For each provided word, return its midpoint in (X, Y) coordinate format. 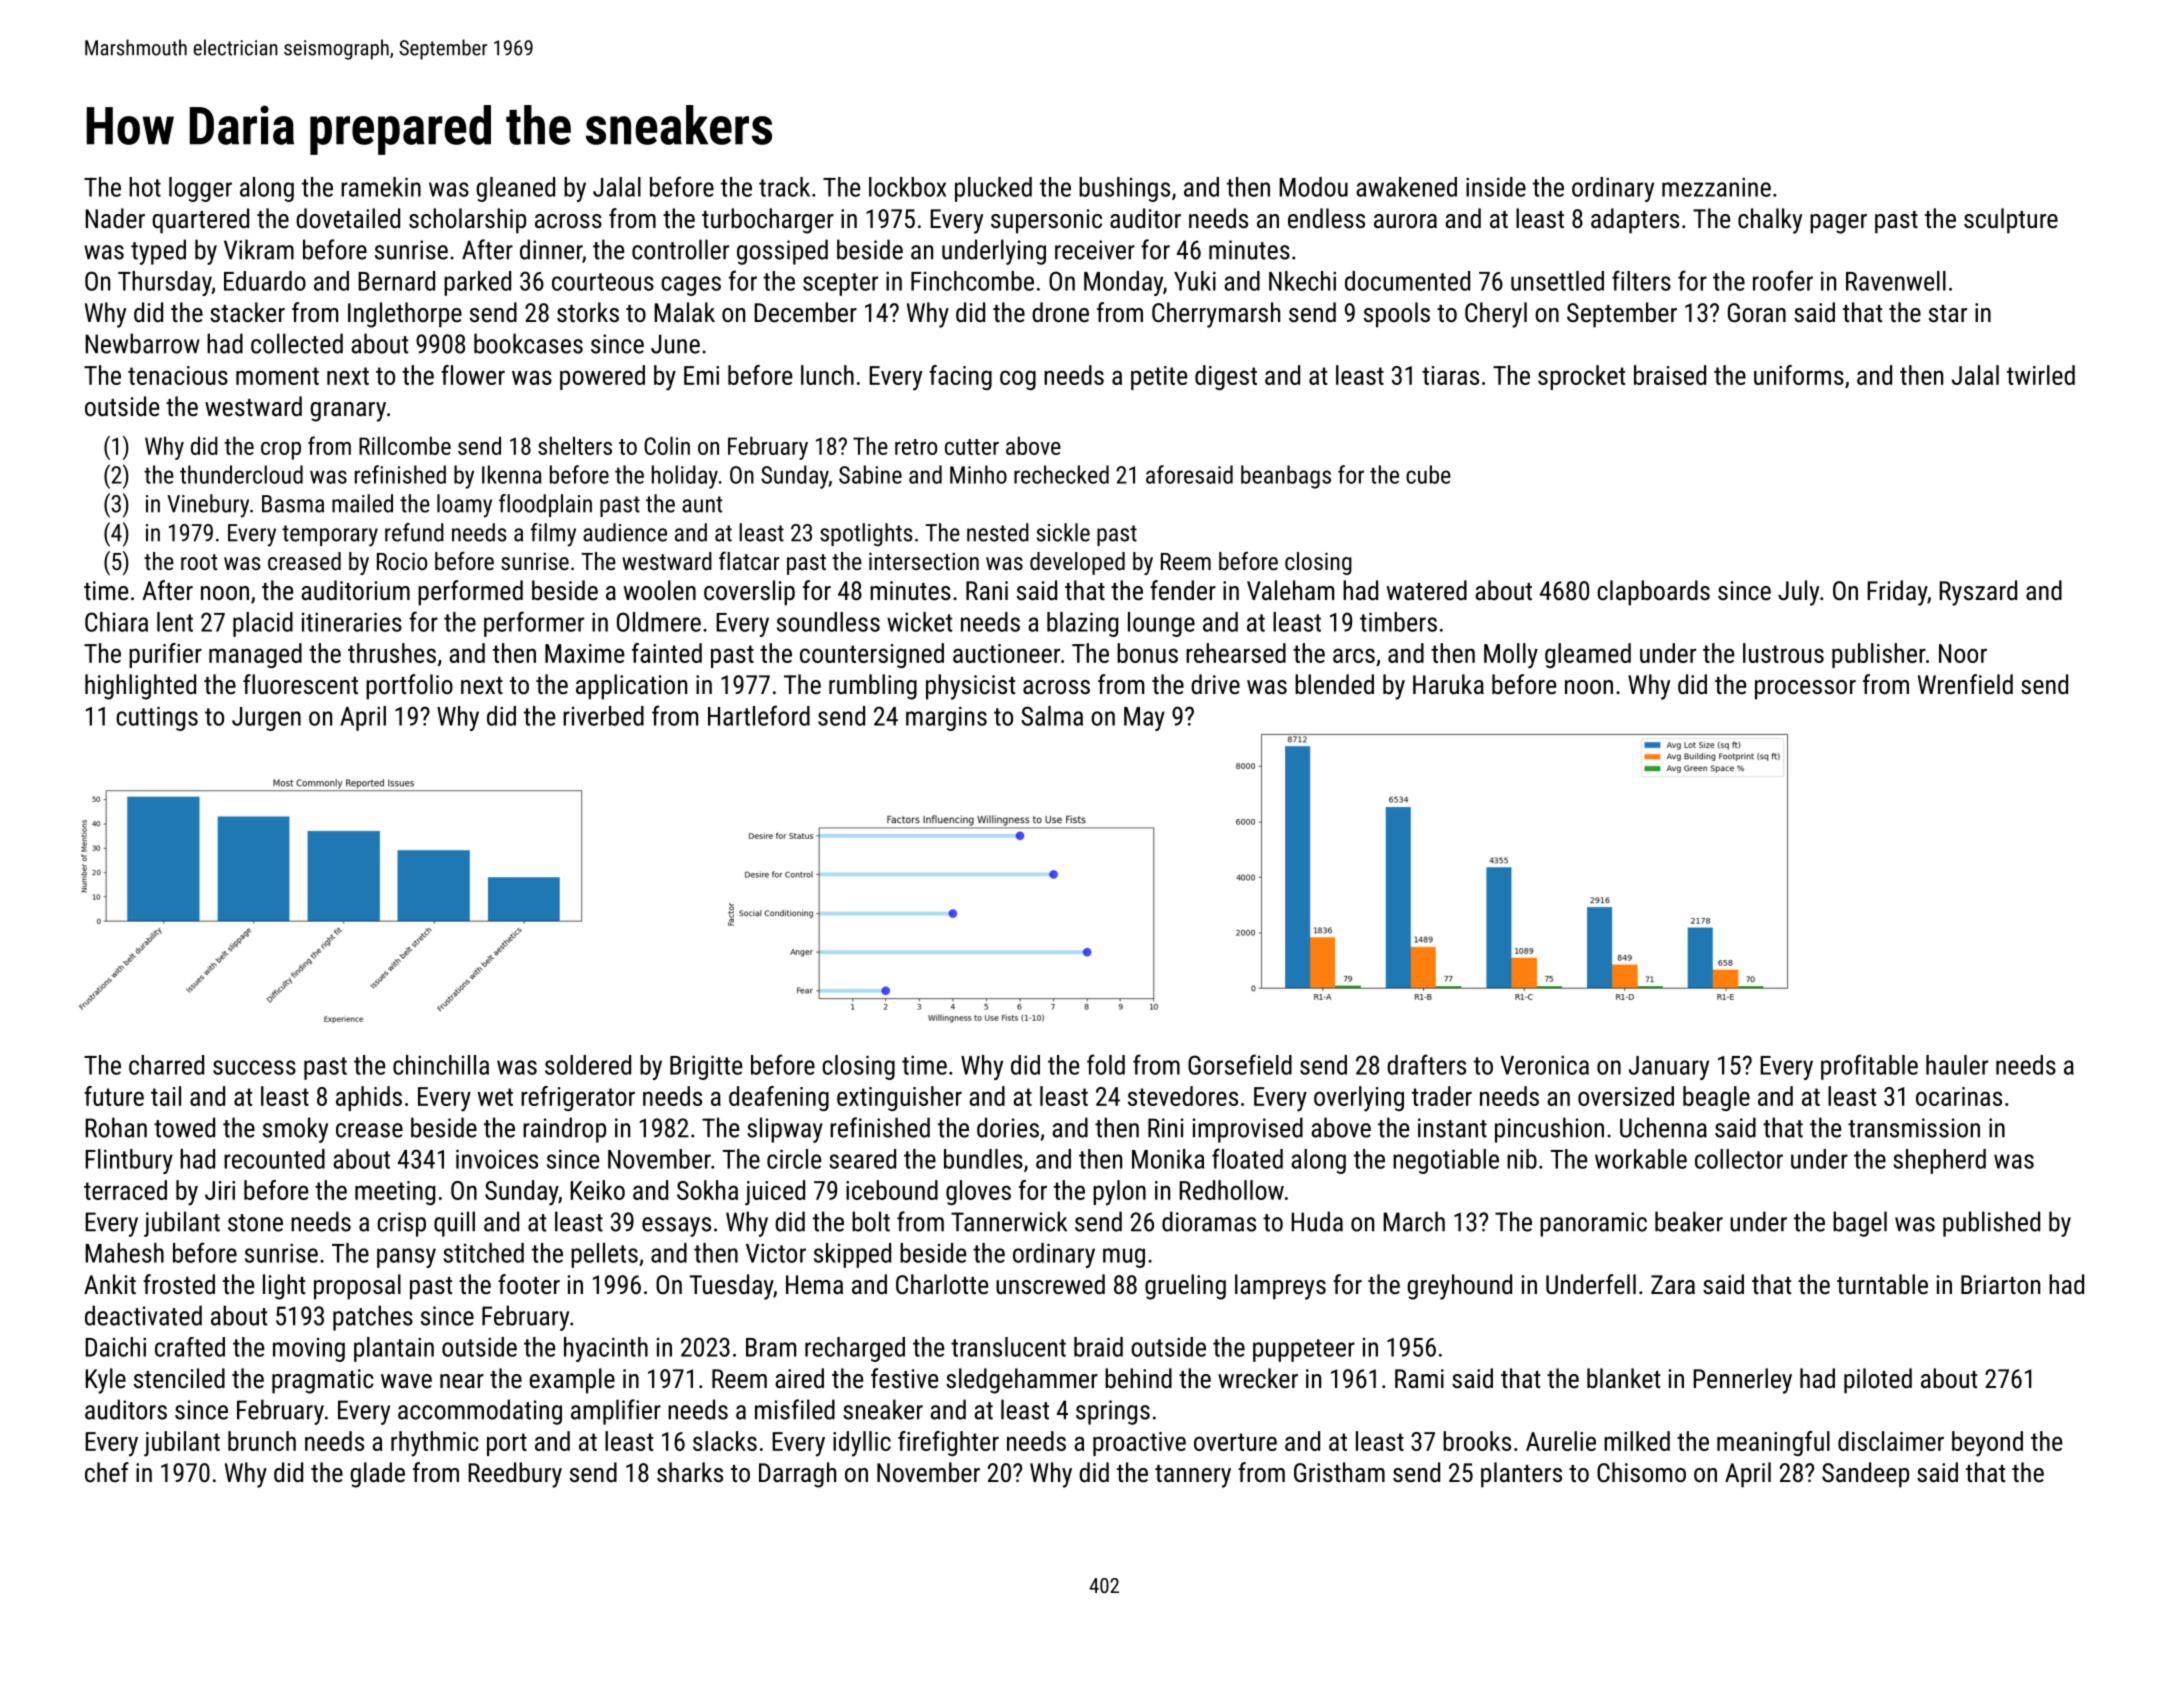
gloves (978, 1192)
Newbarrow (142, 343)
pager (1838, 224)
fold (1106, 1064)
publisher (1879, 655)
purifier (165, 655)
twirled (2041, 375)
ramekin (381, 187)
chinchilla (441, 1065)
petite (1159, 378)
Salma (1052, 716)
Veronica (1544, 1065)
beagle (1716, 1098)
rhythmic (435, 1444)
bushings (1124, 189)
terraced (125, 1190)
